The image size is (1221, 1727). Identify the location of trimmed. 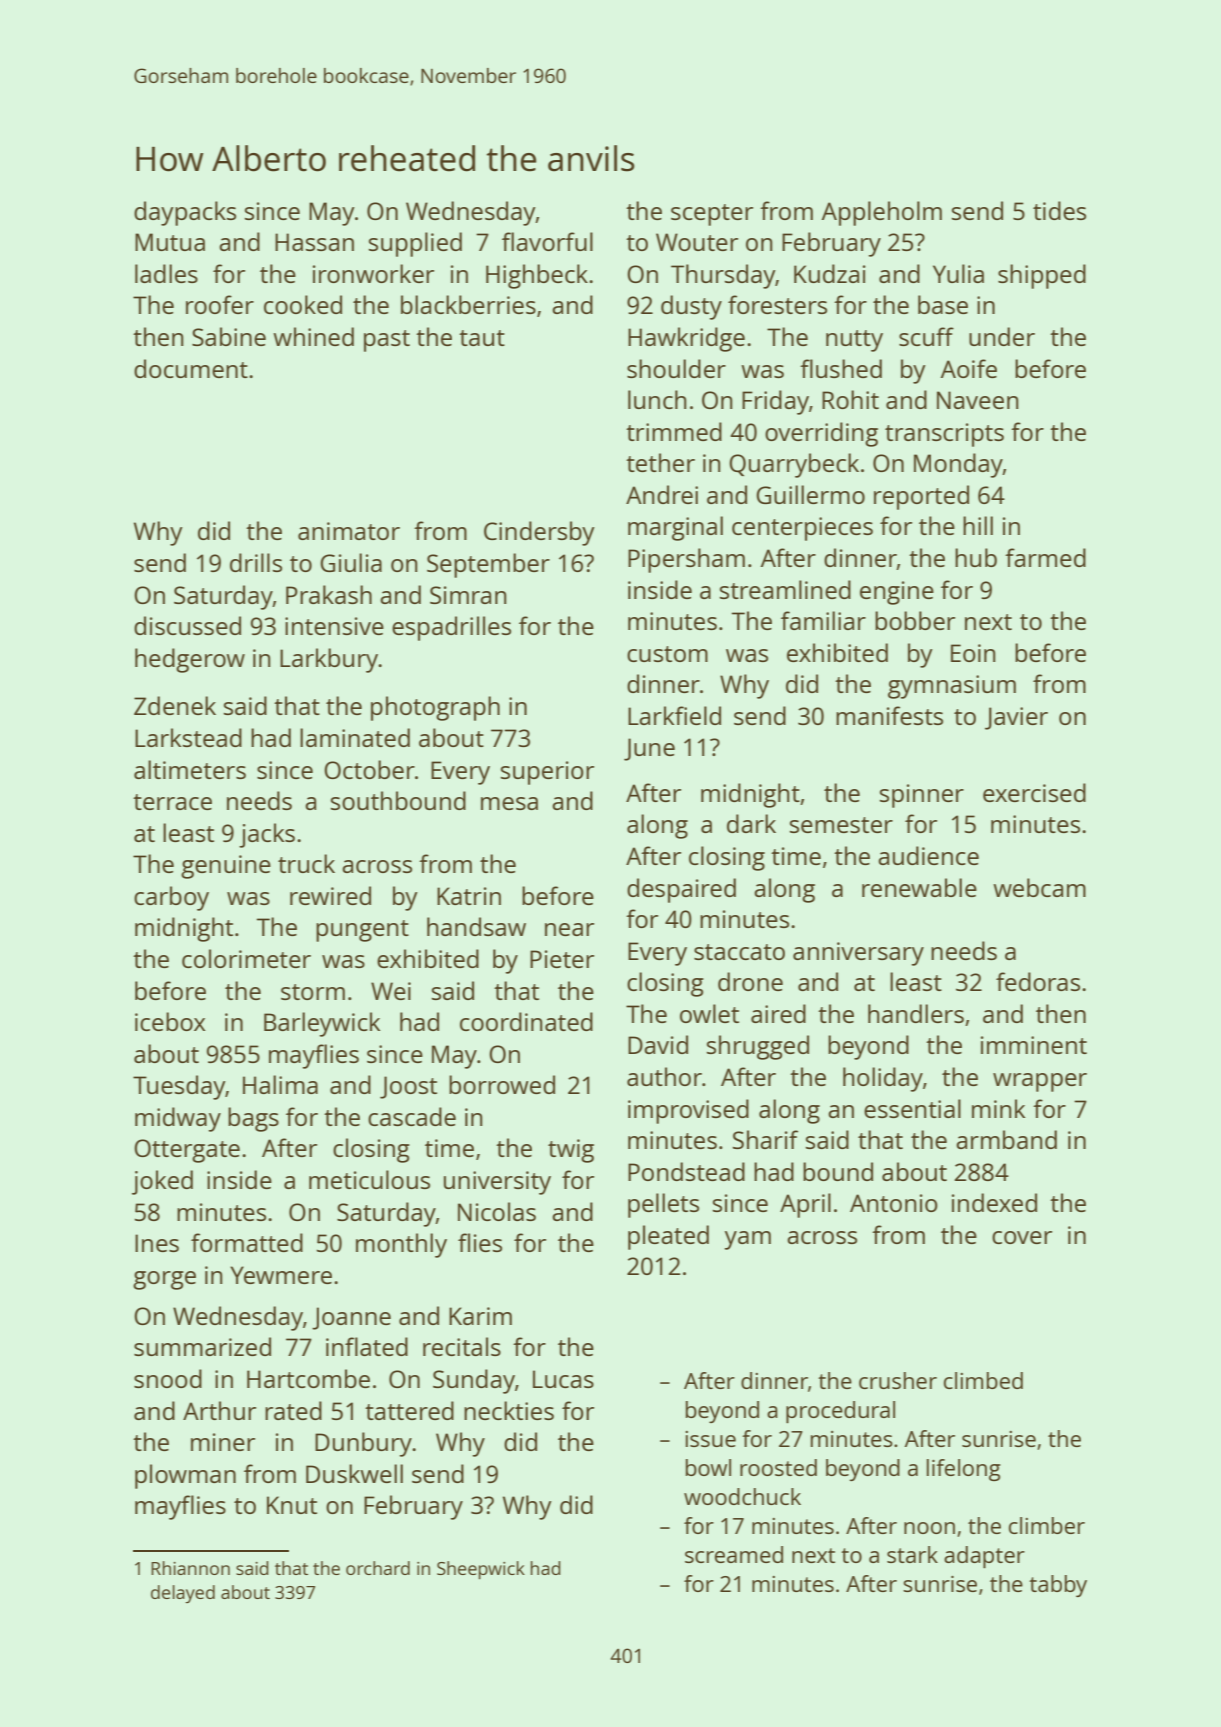
(674, 431).
